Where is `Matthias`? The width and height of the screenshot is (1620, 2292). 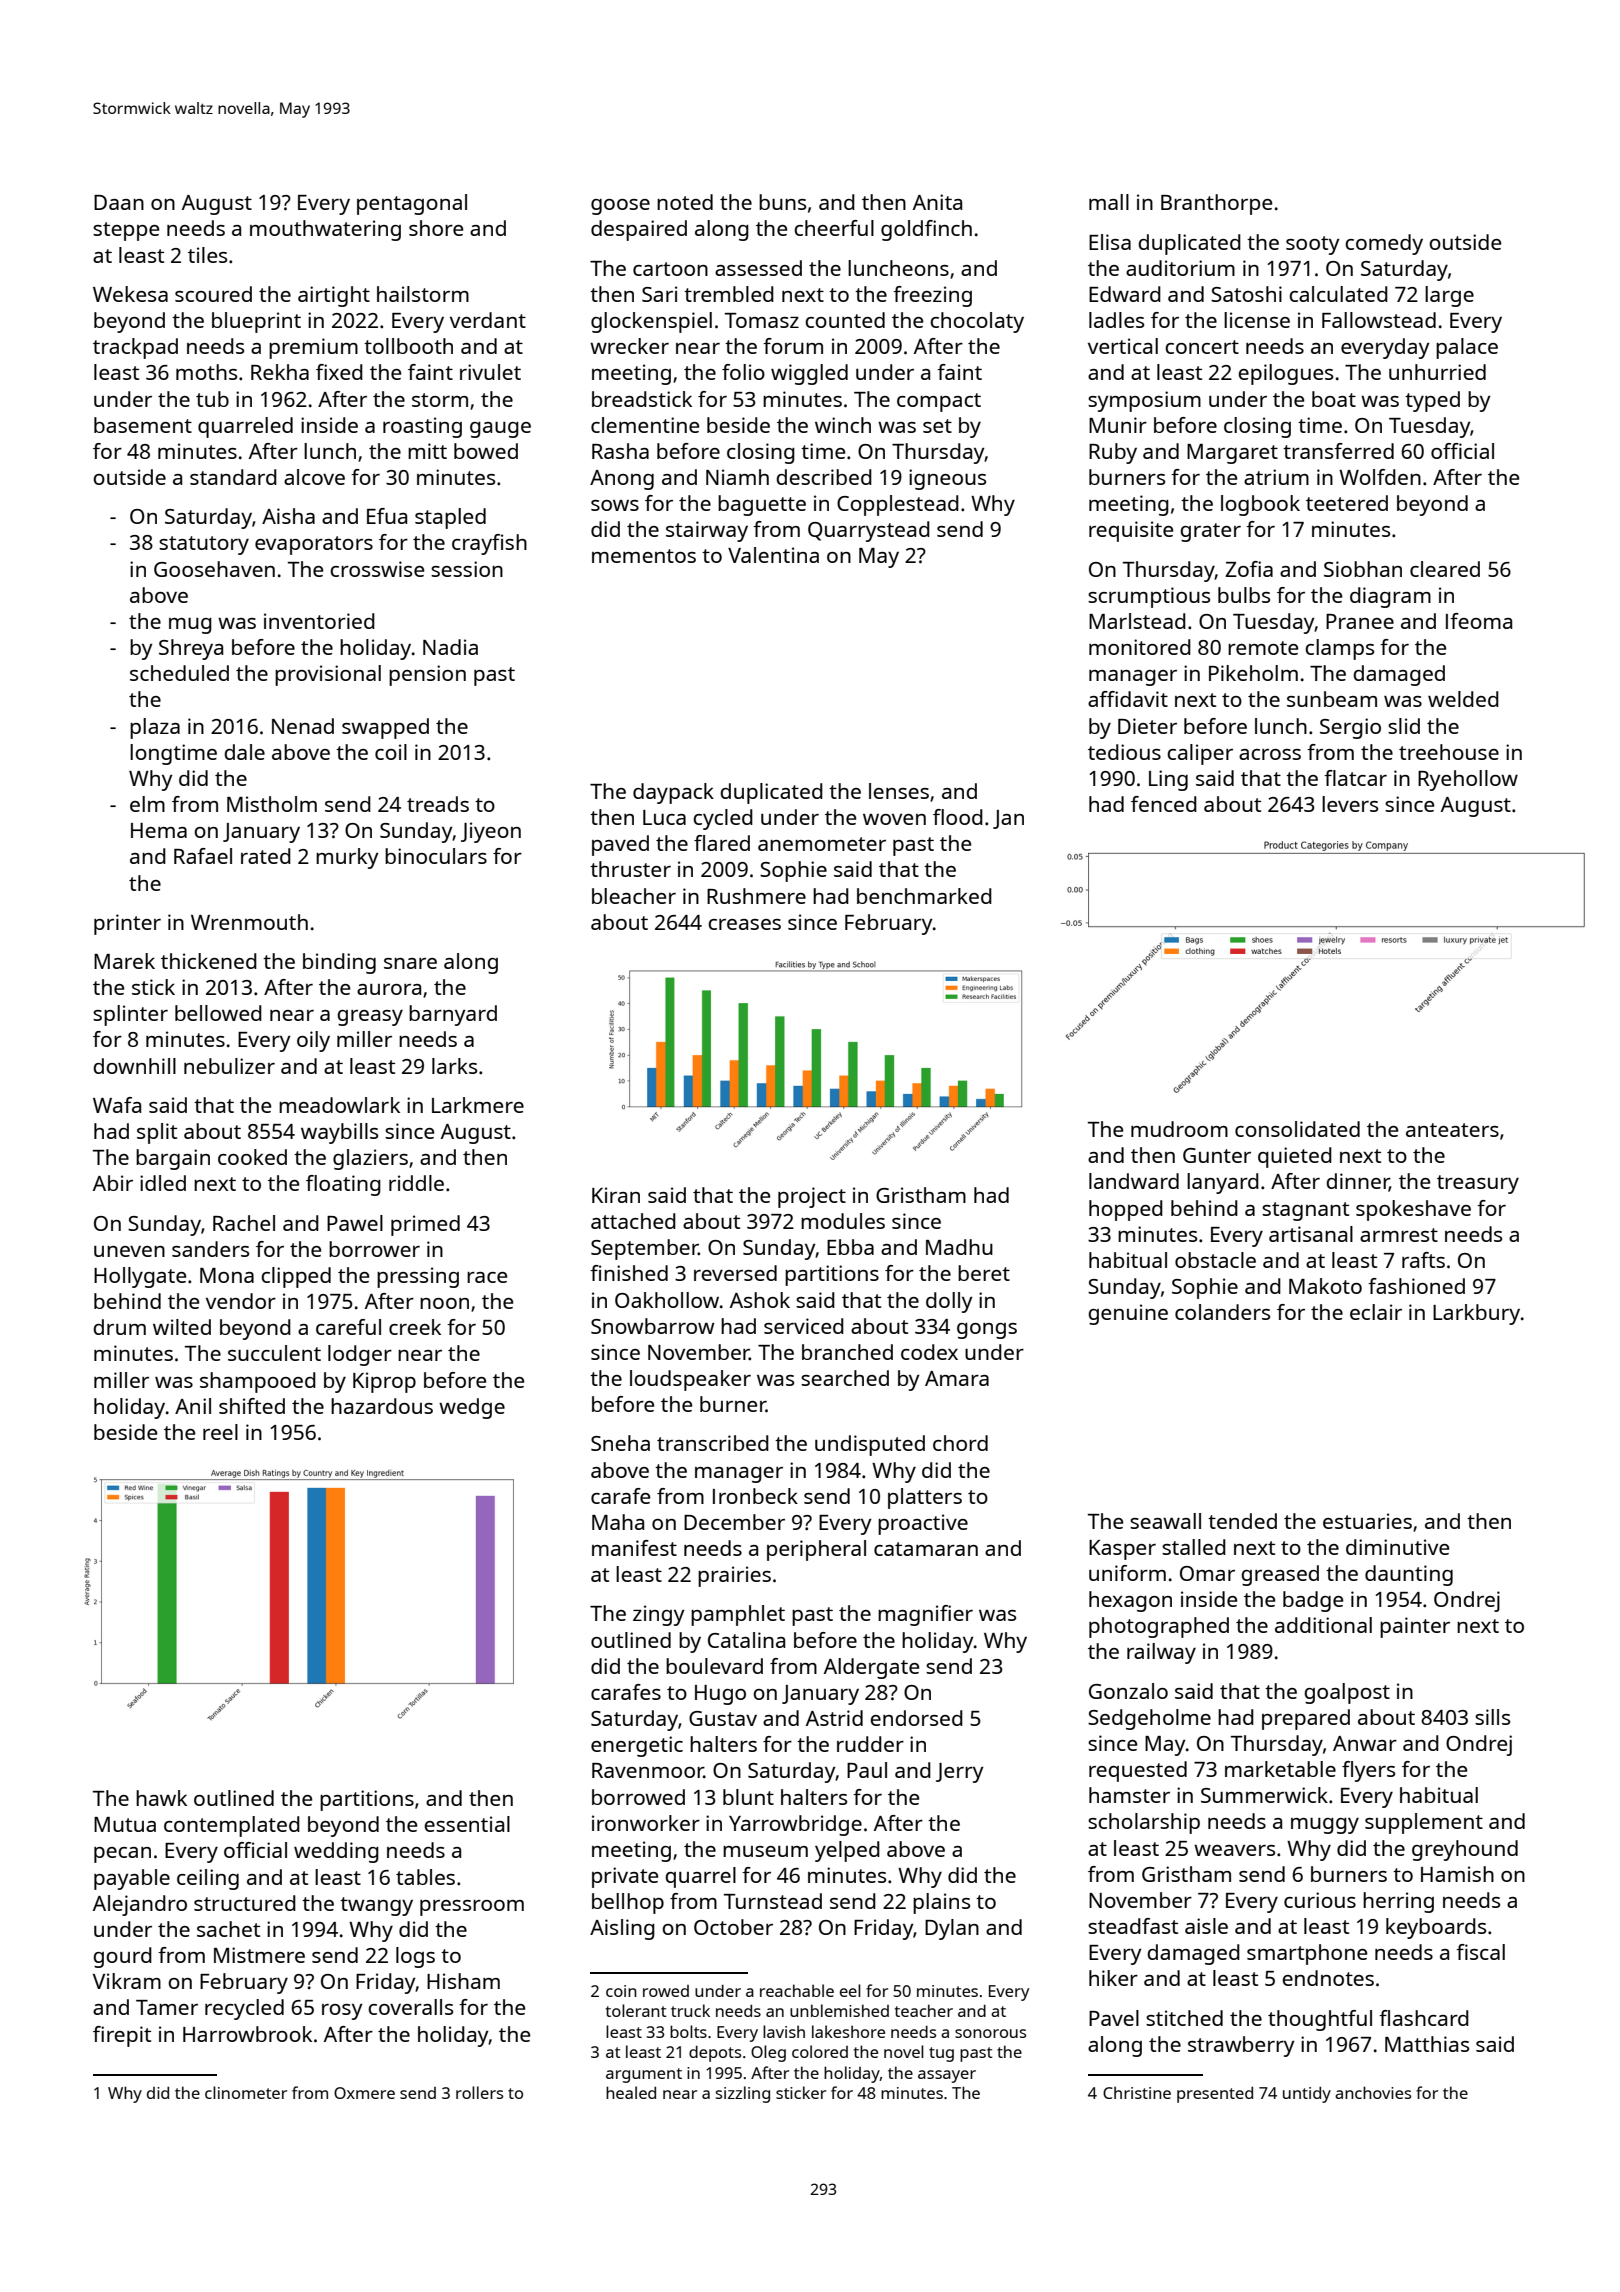
Matthias is located at coordinates (1427, 2044).
